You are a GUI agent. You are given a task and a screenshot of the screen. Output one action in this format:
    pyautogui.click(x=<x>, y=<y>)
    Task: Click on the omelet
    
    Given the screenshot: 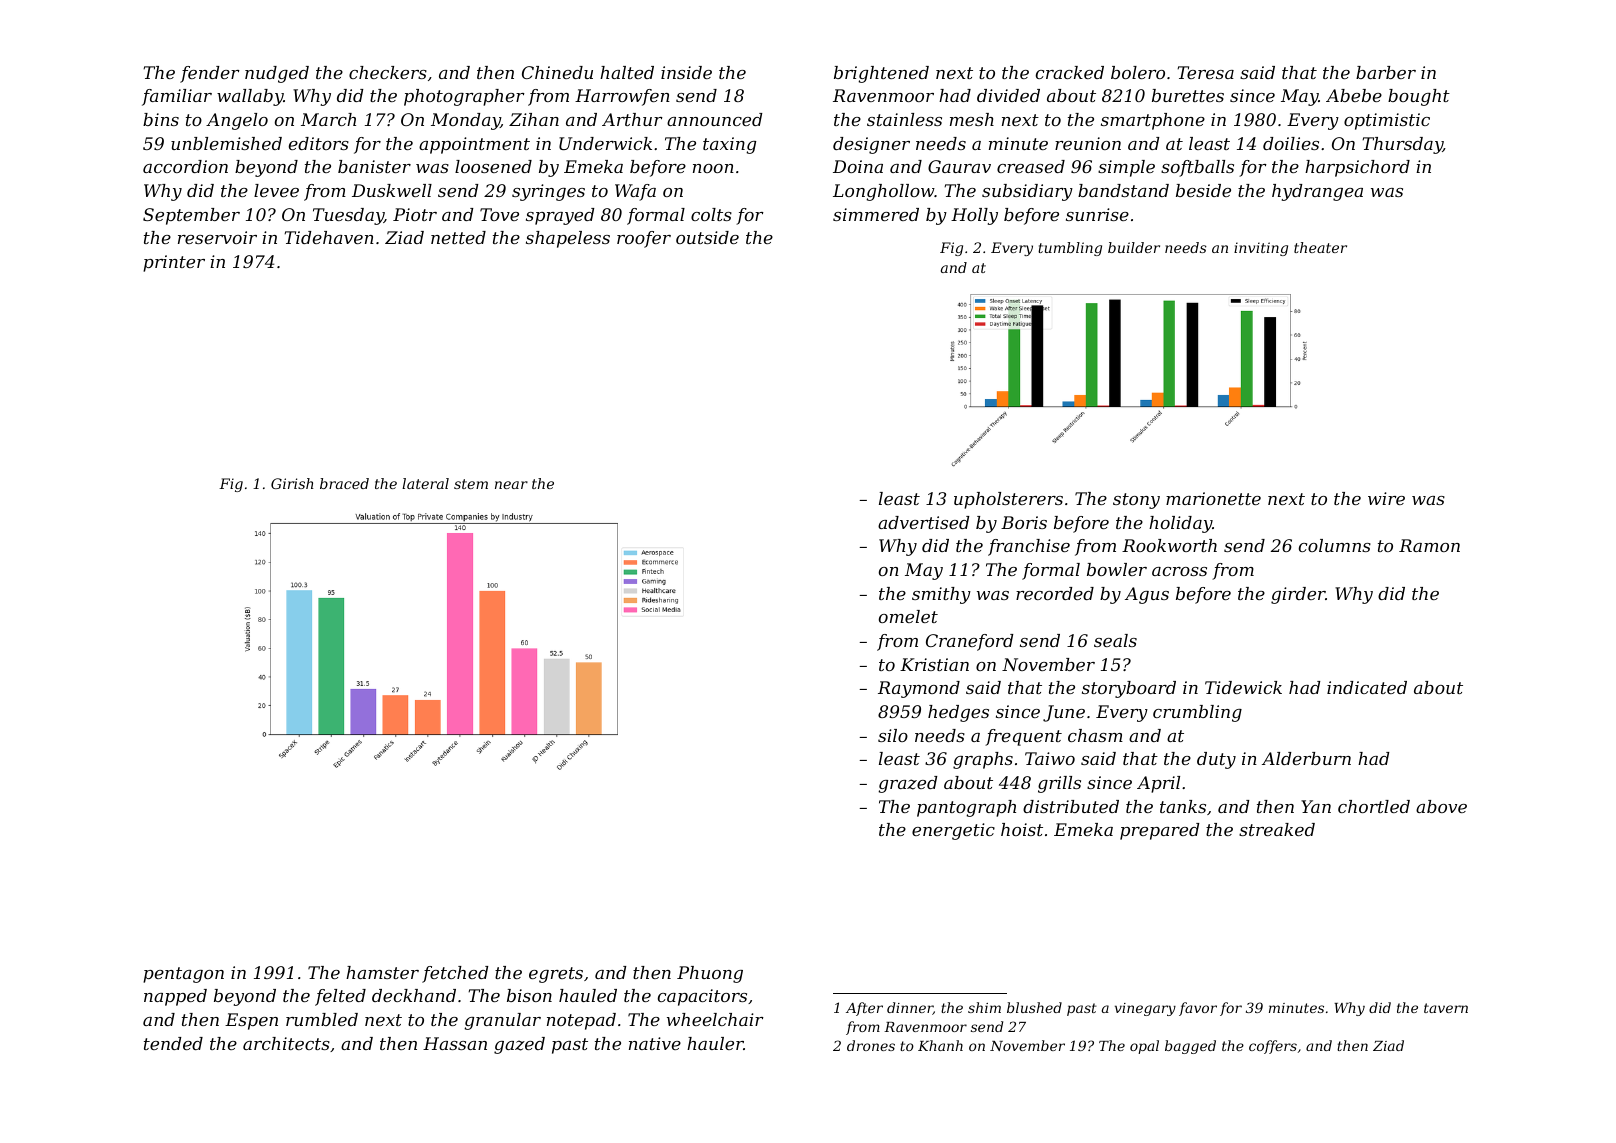 What is the action you would take?
    pyautogui.click(x=908, y=616)
